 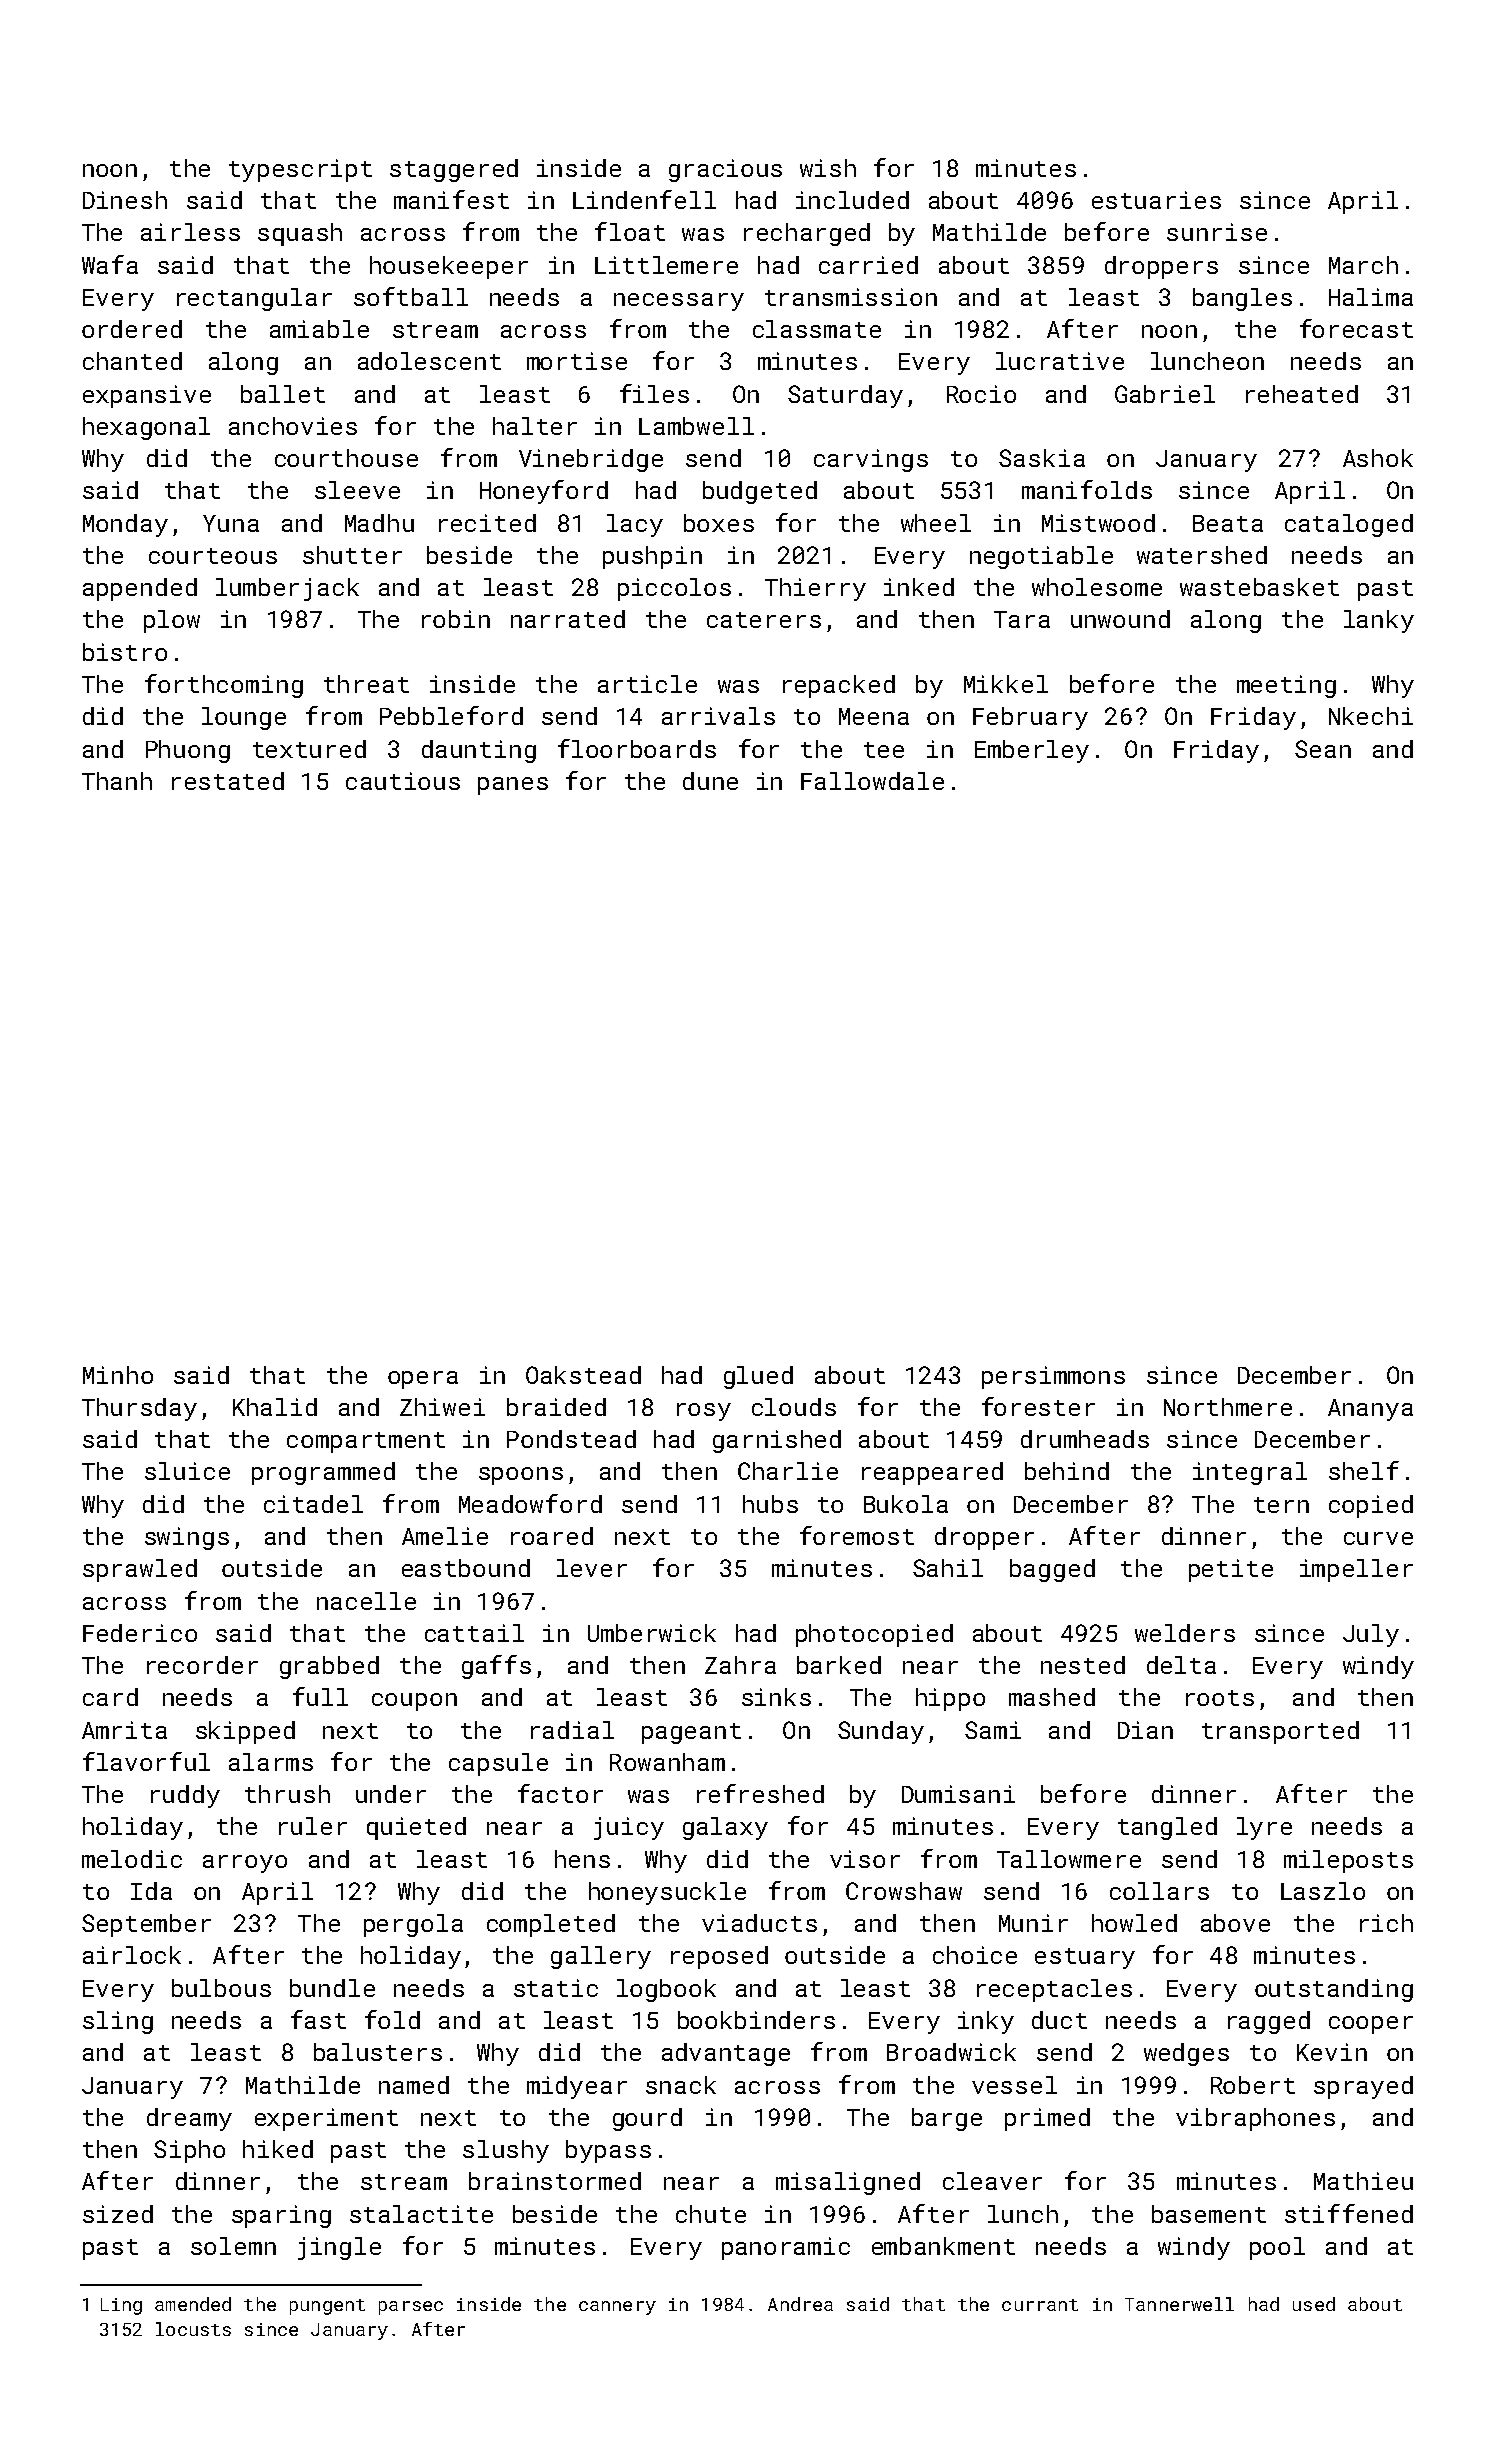 I want to click on parsec, so click(x=411, y=2308).
